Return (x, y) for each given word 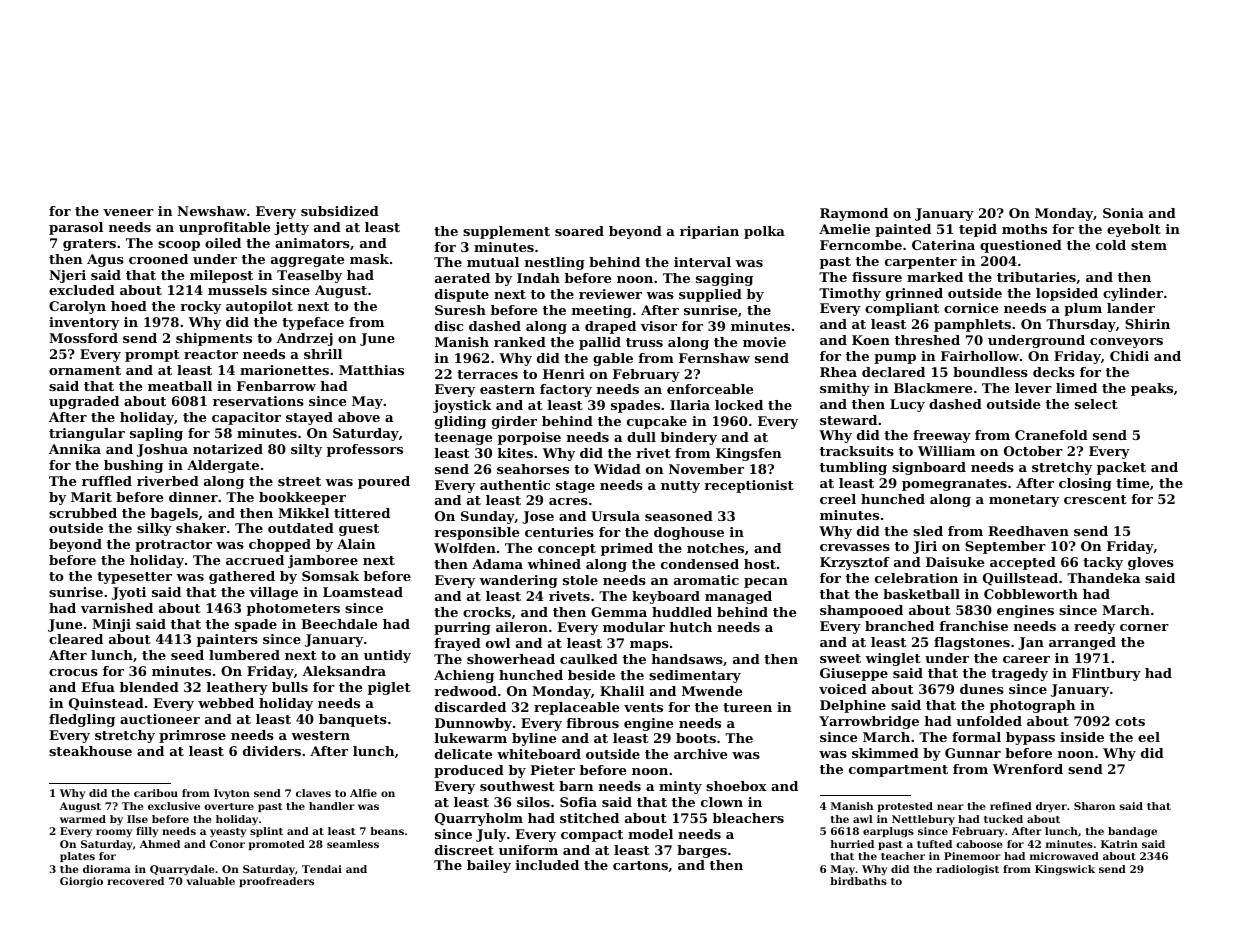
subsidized (340, 211)
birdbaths (858, 881)
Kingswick (1065, 870)
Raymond (854, 214)
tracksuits (857, 451)
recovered (135, 881)
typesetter (134, 578)
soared (579, 231)
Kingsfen (748, 454)
